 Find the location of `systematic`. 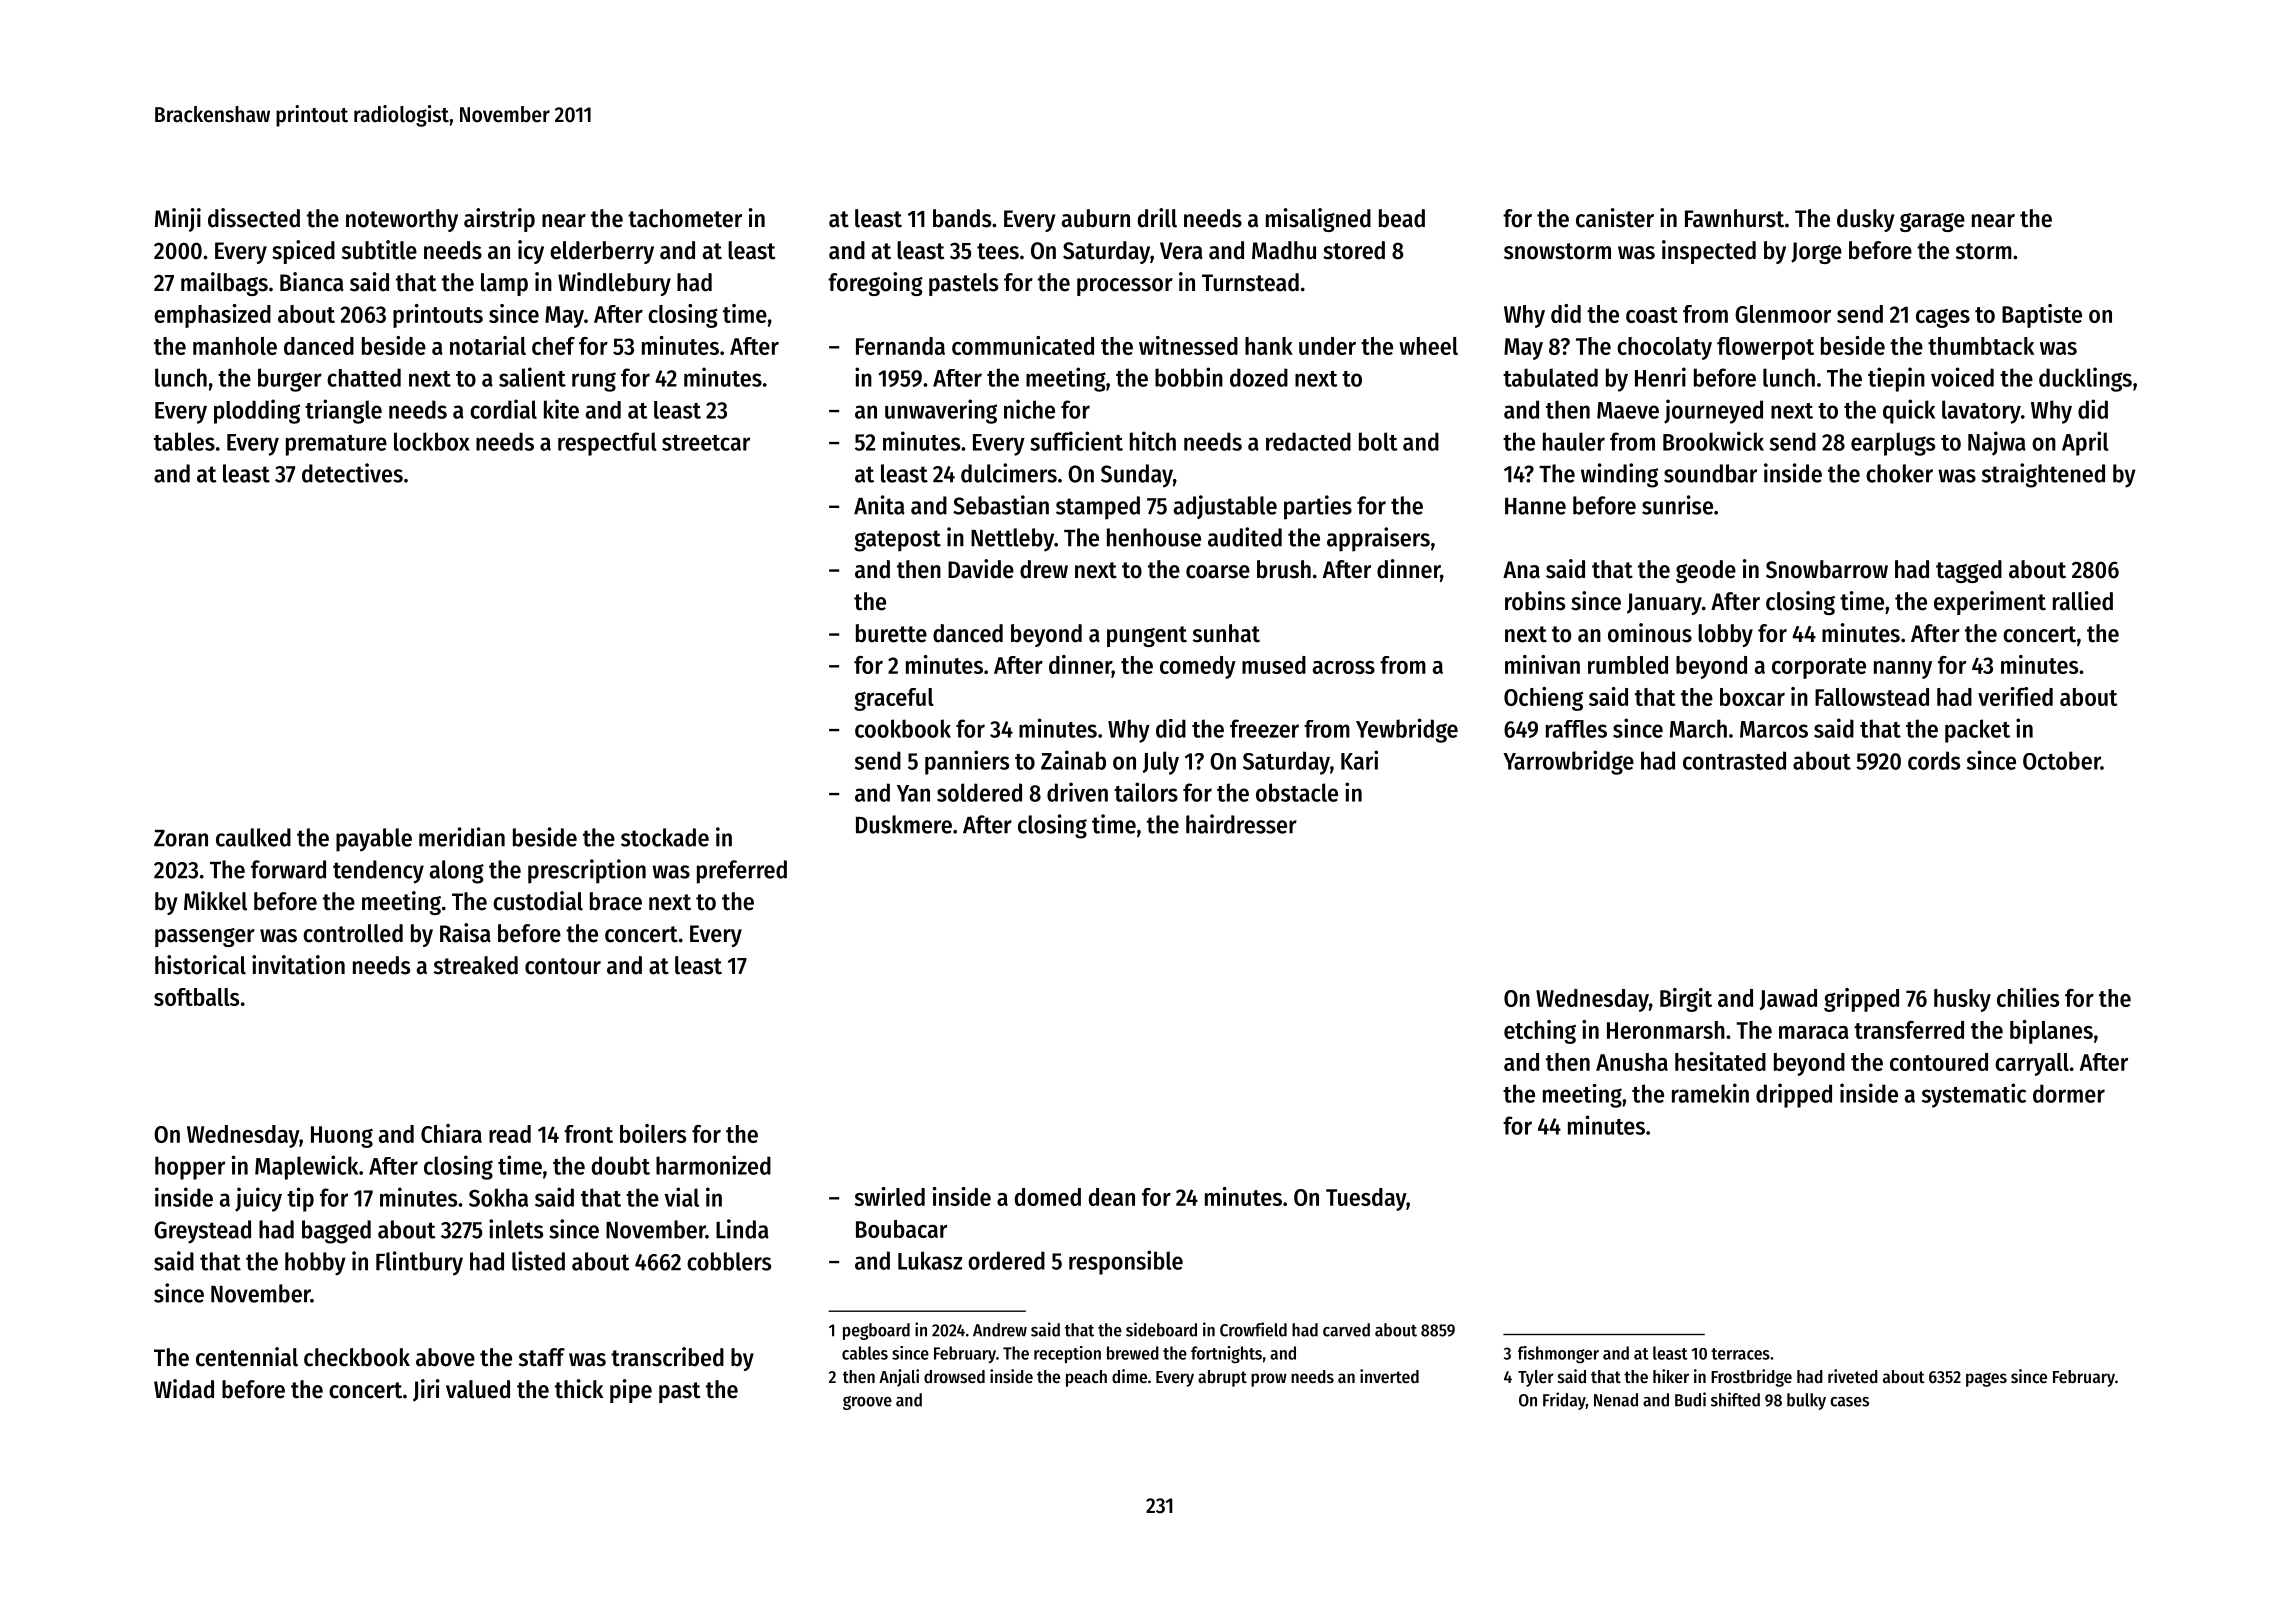

systematic is located at coordinates (1974, 1095).
